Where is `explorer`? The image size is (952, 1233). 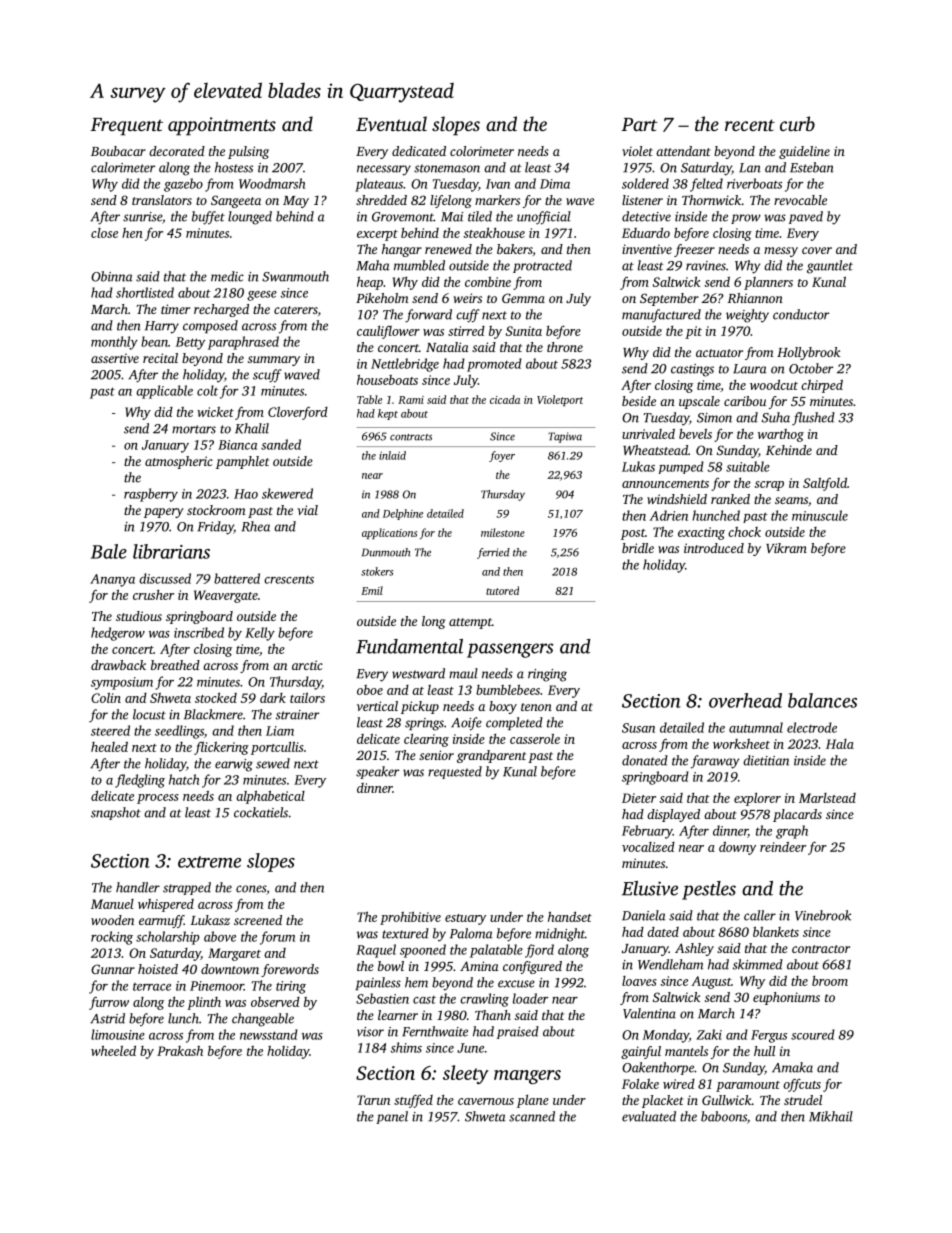
explorer is located at coordinates (757, 799).
